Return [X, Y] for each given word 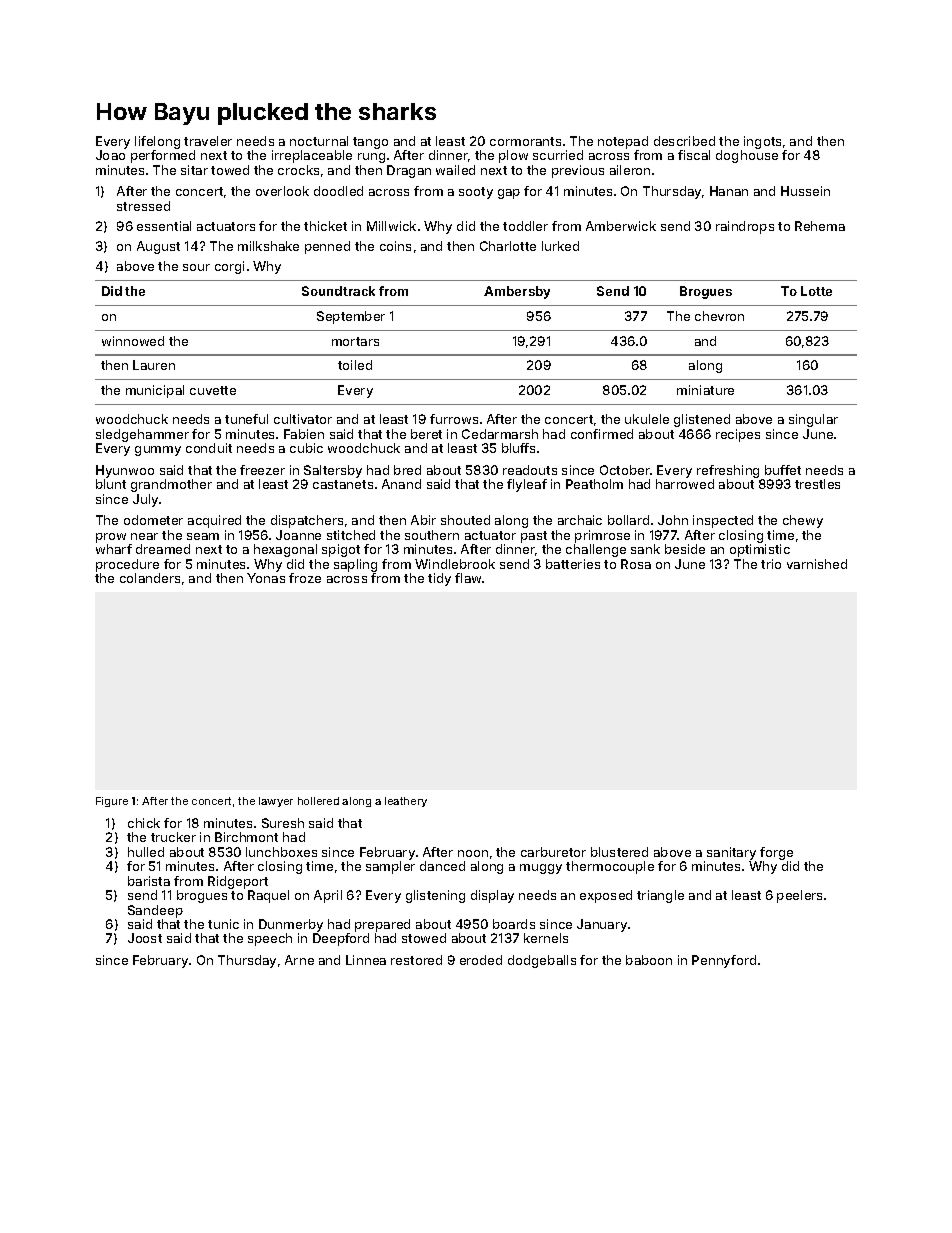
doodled [338, 191]
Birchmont [246, 837]
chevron [719, 316]
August [158, 247]
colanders [150, 578]
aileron [630, 170]
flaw [468, 578]
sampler [390, 867]
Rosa [636, 564]
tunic [223, 924]
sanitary [731, 853]
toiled [355, 365]
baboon [649, 960]
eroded [481, 960]
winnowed [133, 341]
